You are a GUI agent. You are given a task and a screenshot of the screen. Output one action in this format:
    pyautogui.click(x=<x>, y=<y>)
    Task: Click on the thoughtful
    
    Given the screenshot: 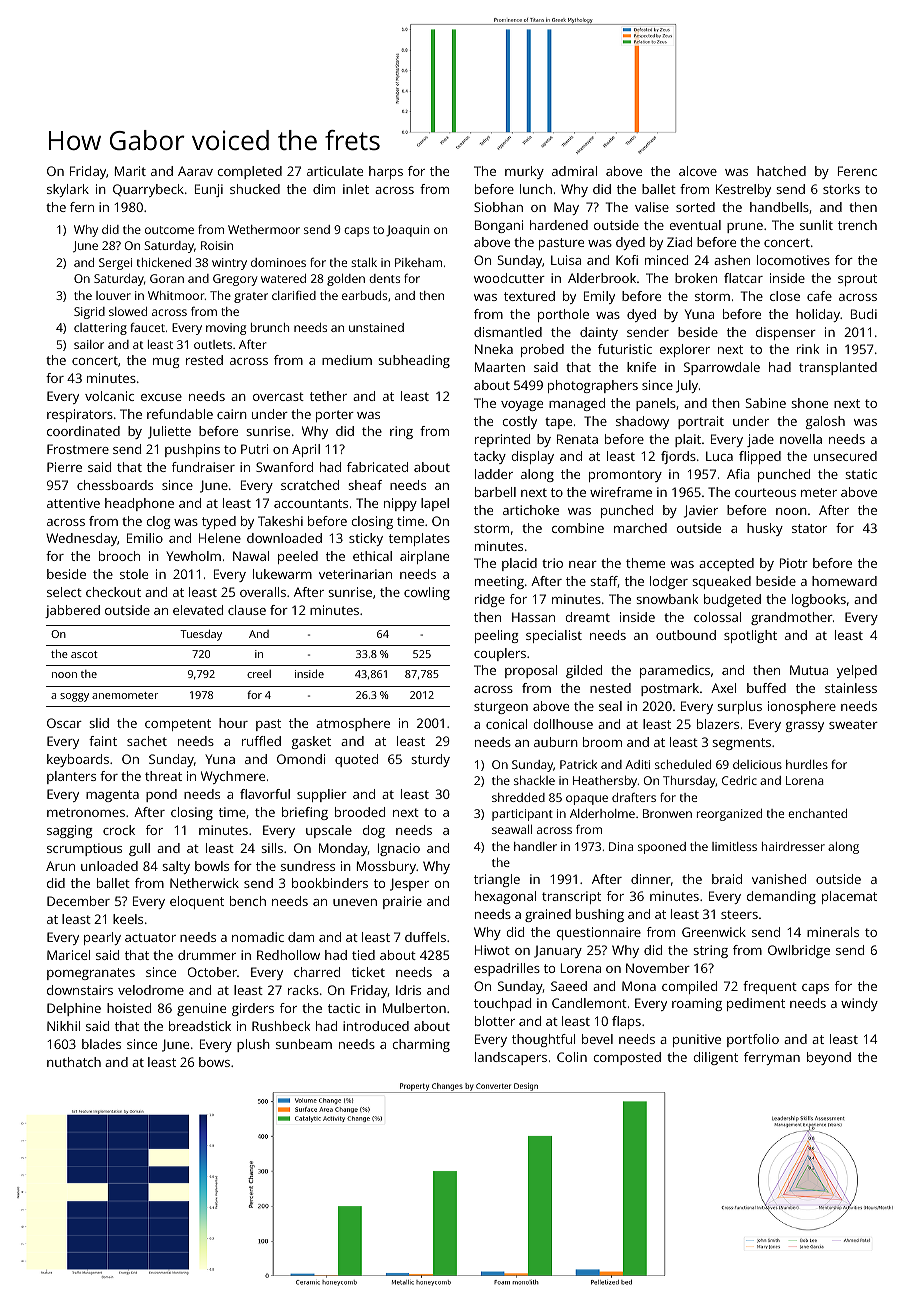 What is the action you would take?
    pyautogui.click(x=543, y=1040)
